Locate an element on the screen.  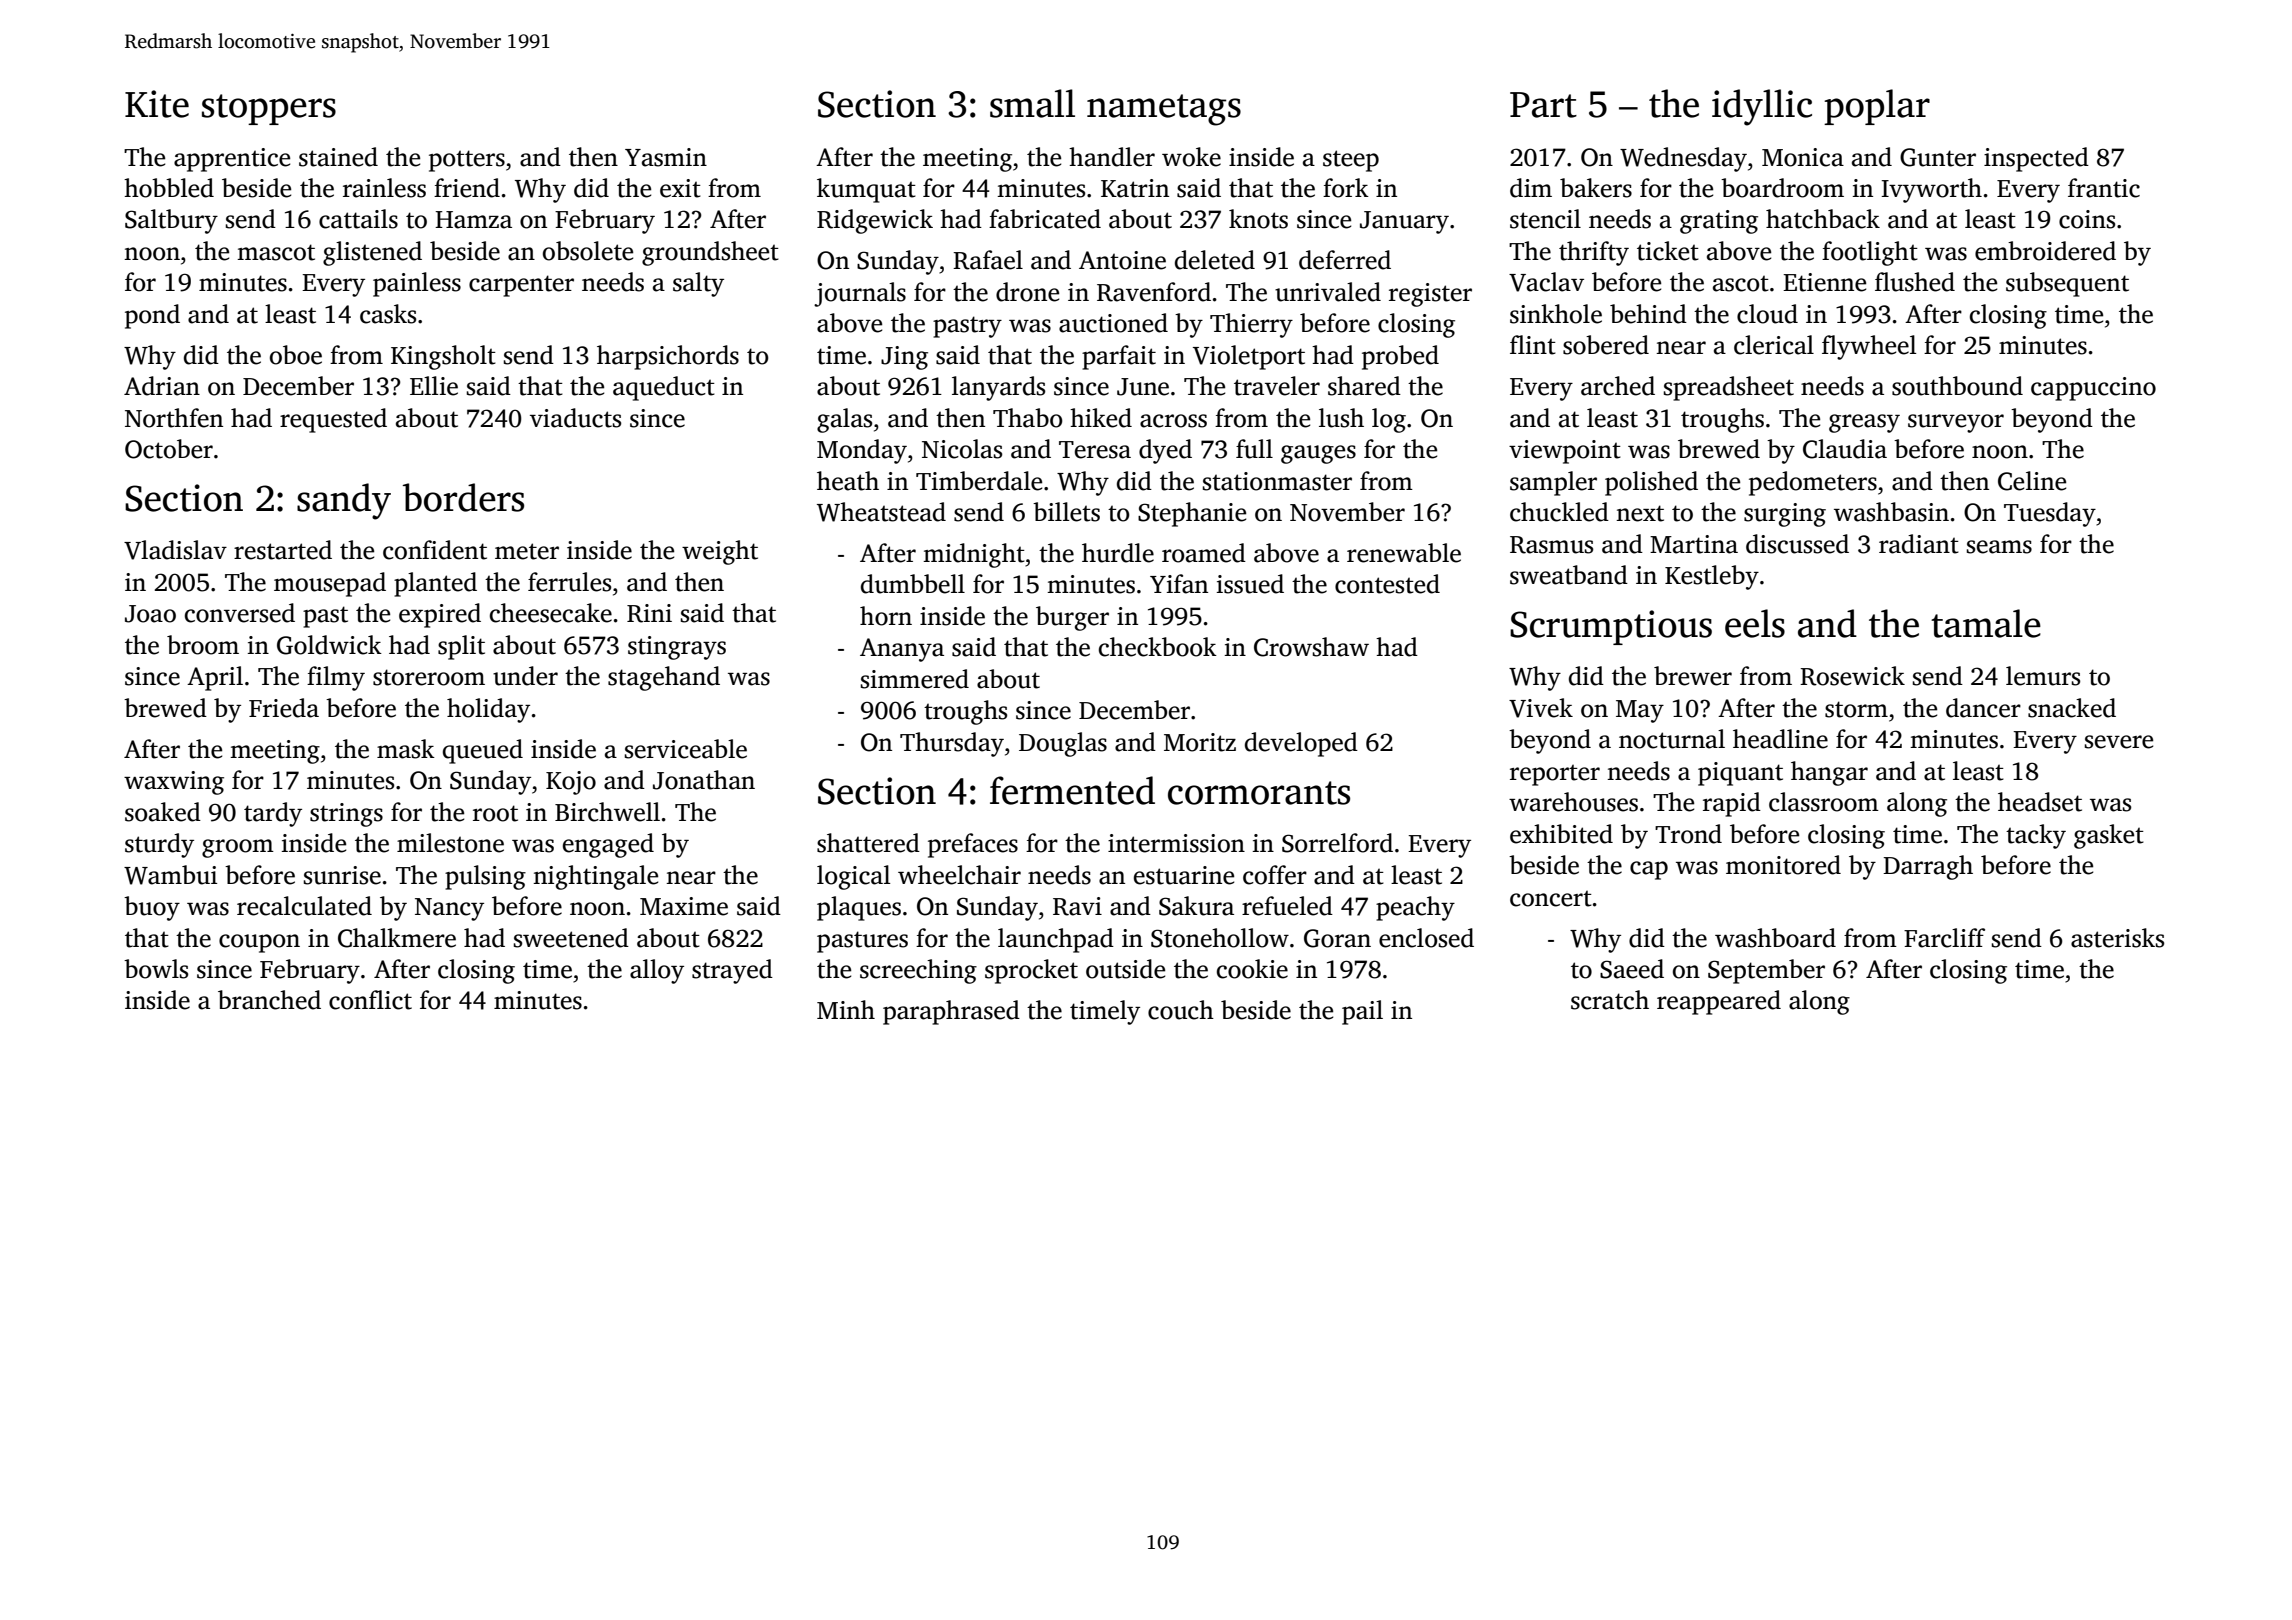
viewpoint is located at coordinates (1565, 452).
